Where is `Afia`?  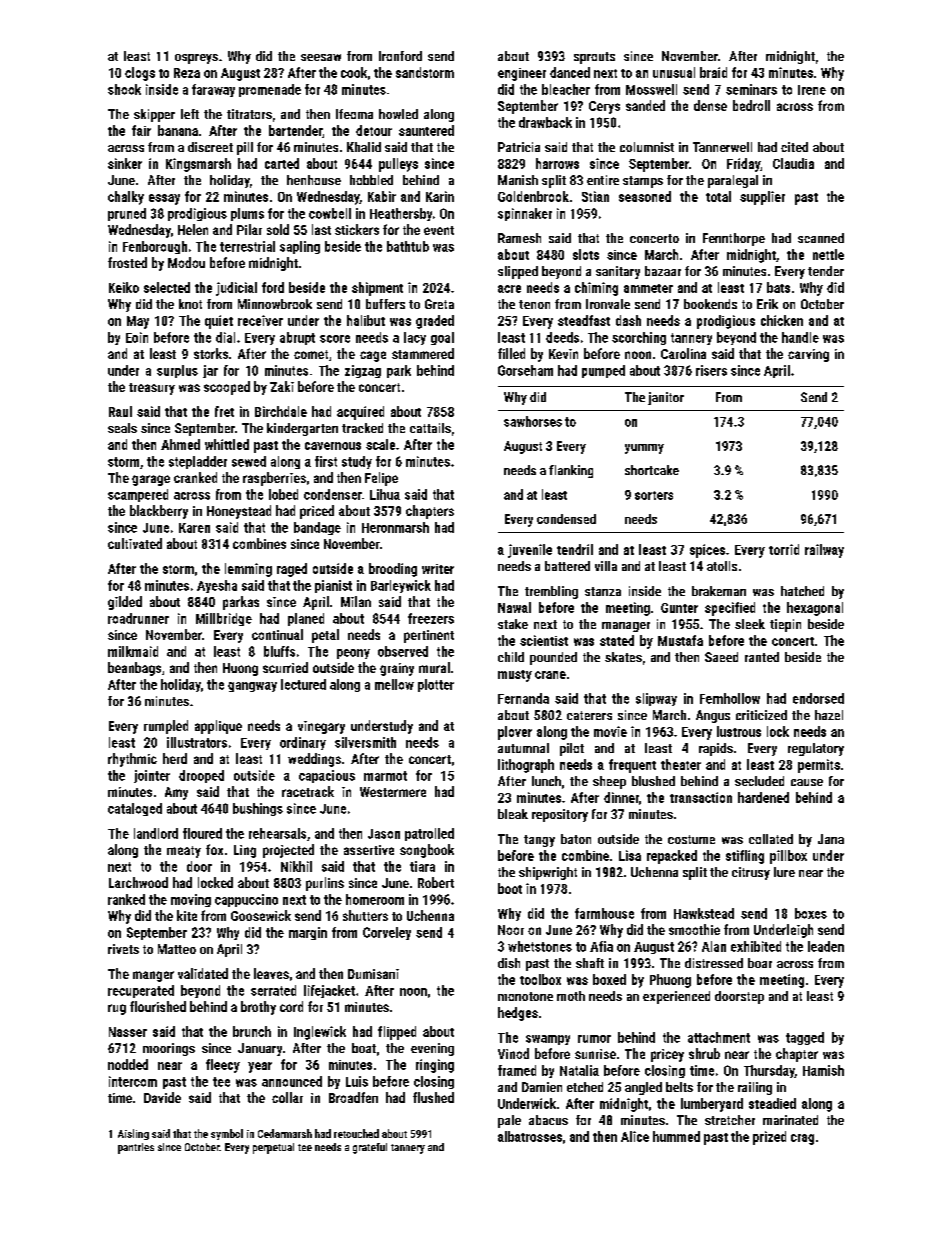 Afia is located at coordinates (601, 946).
